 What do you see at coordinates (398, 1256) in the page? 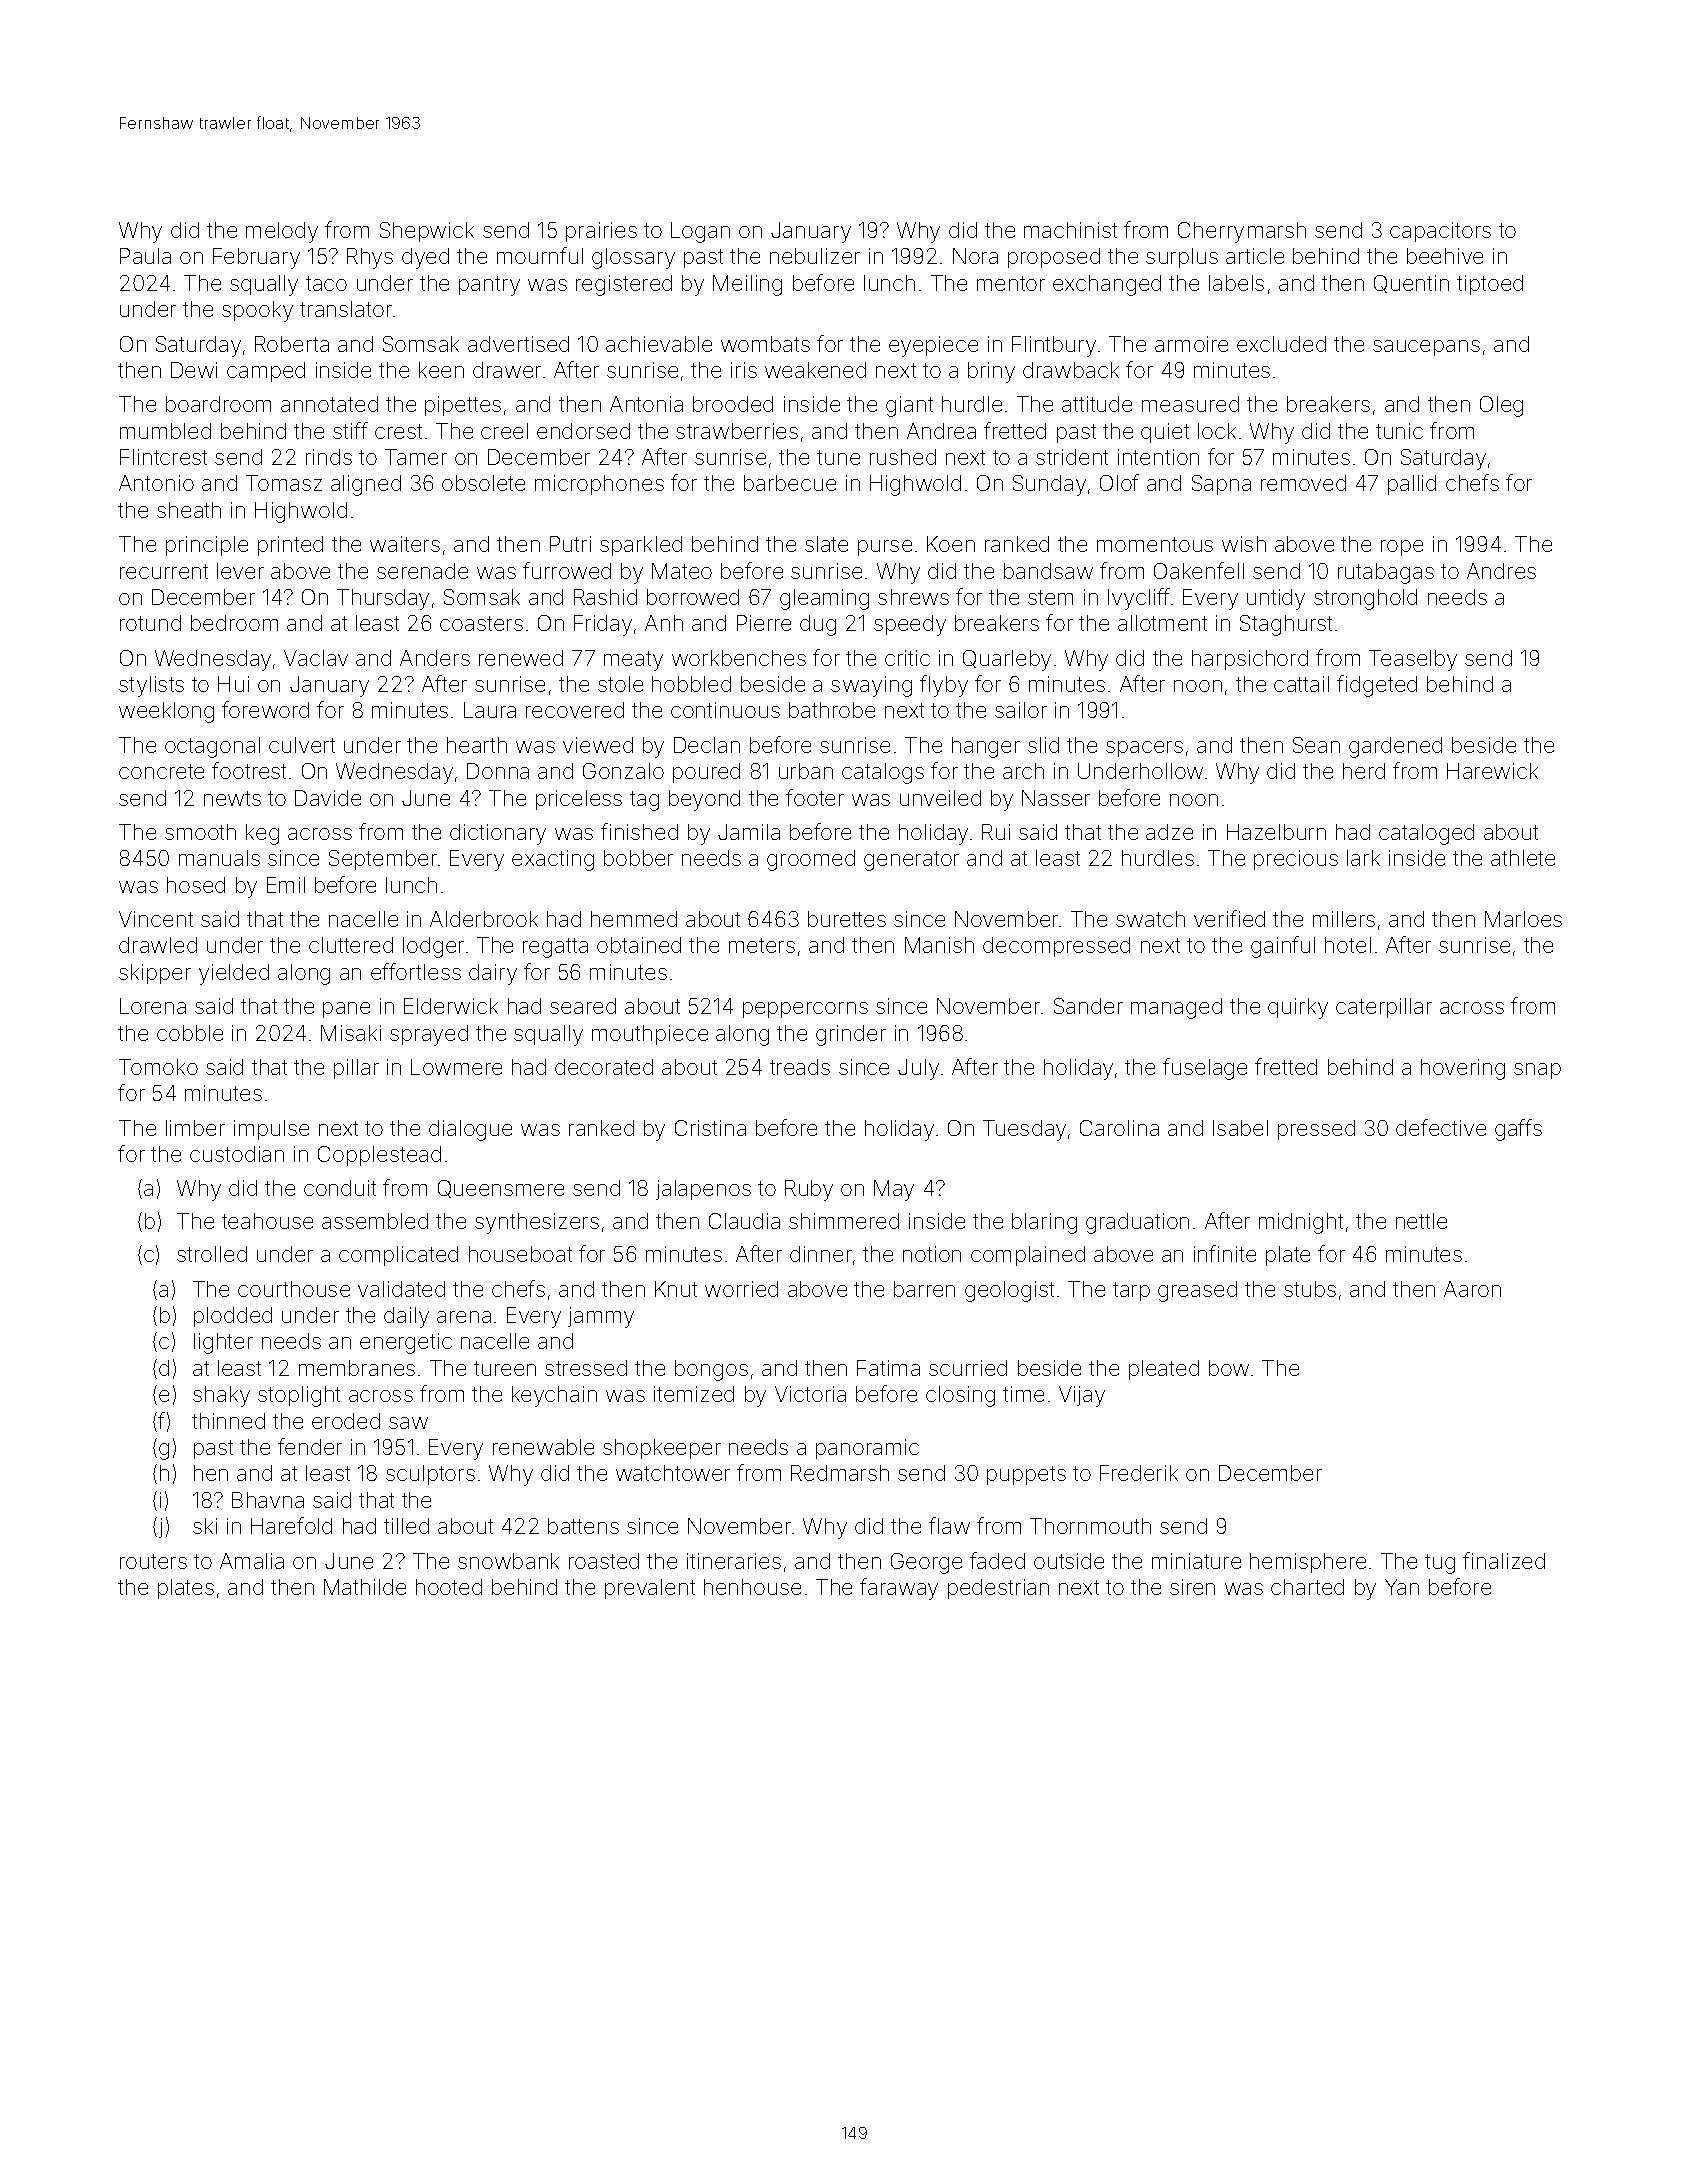
I see `complicated` at bounding box center [398, 1256].
